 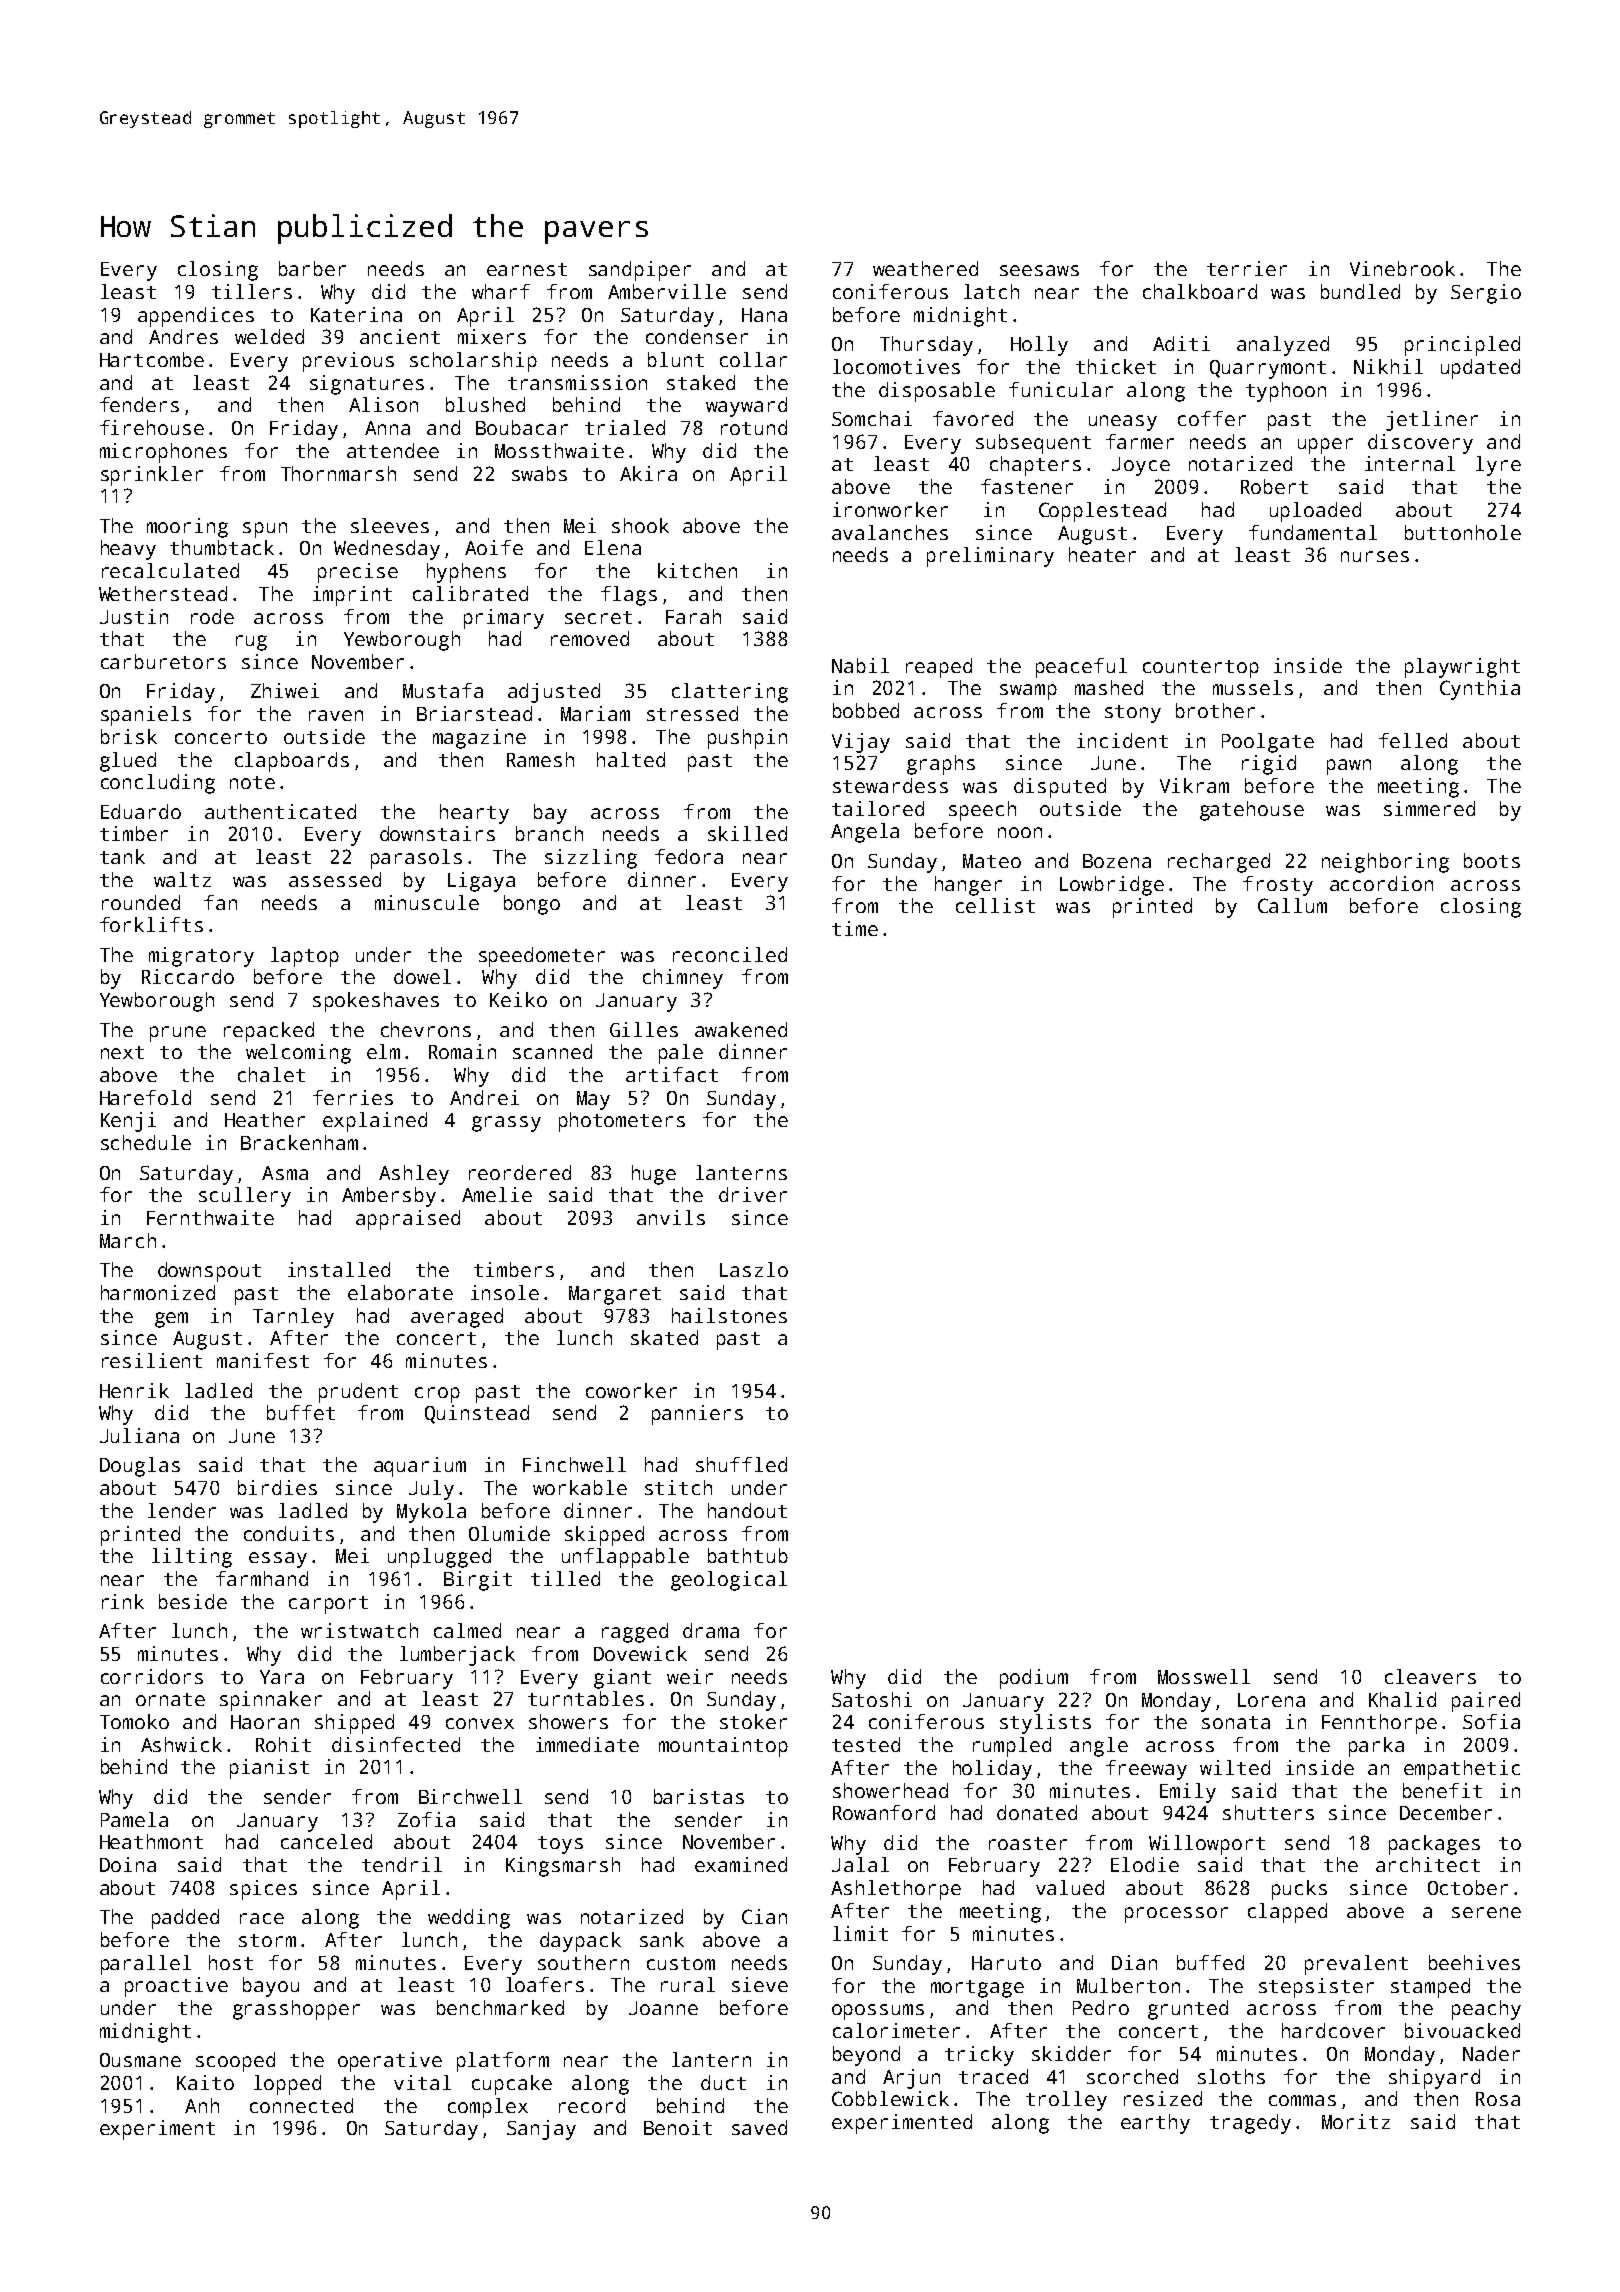 I want to click on cleavers, so click(x=1430, y=1676).
